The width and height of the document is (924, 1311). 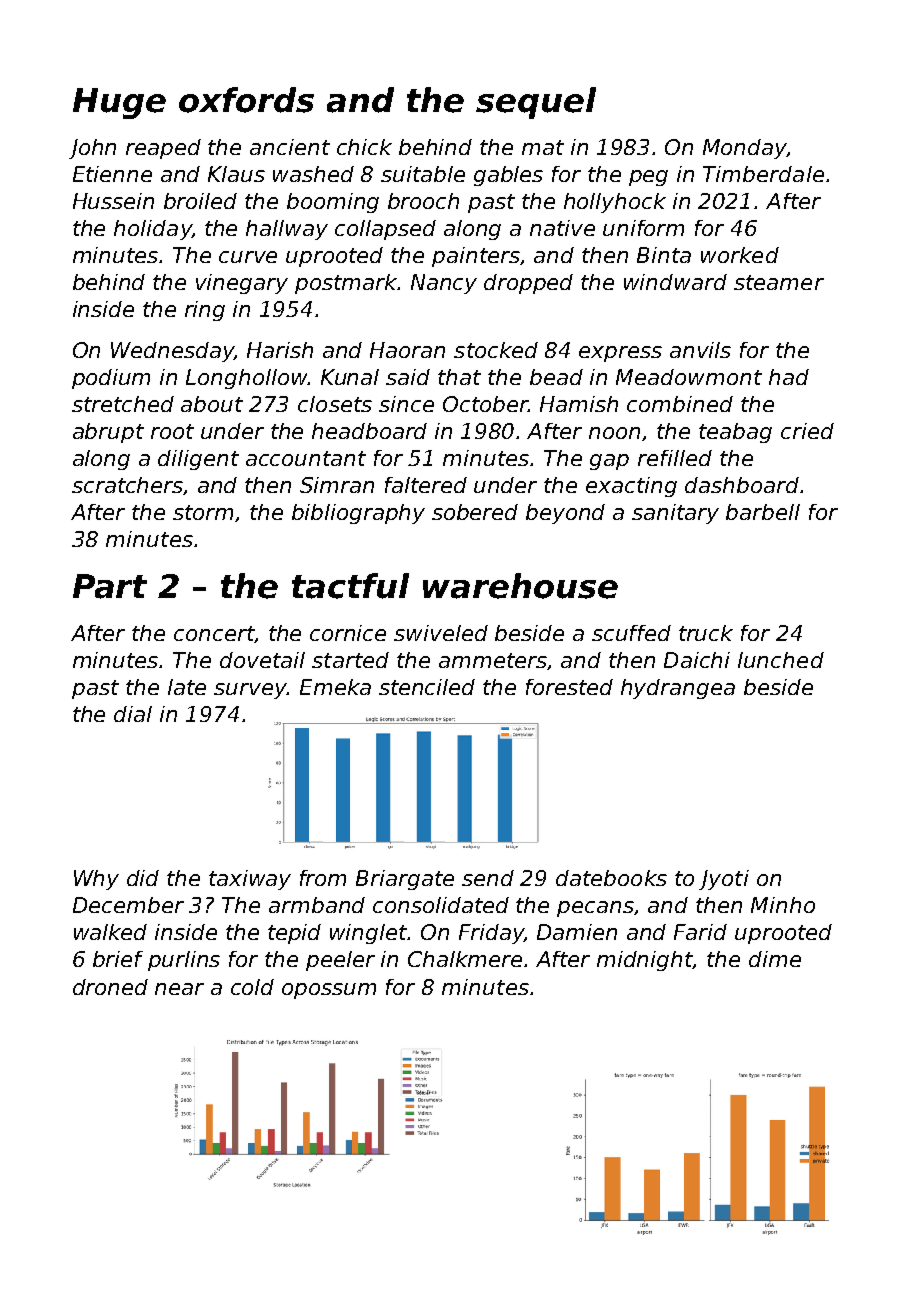 I want to click on Why, so click(x=96, y=880).
